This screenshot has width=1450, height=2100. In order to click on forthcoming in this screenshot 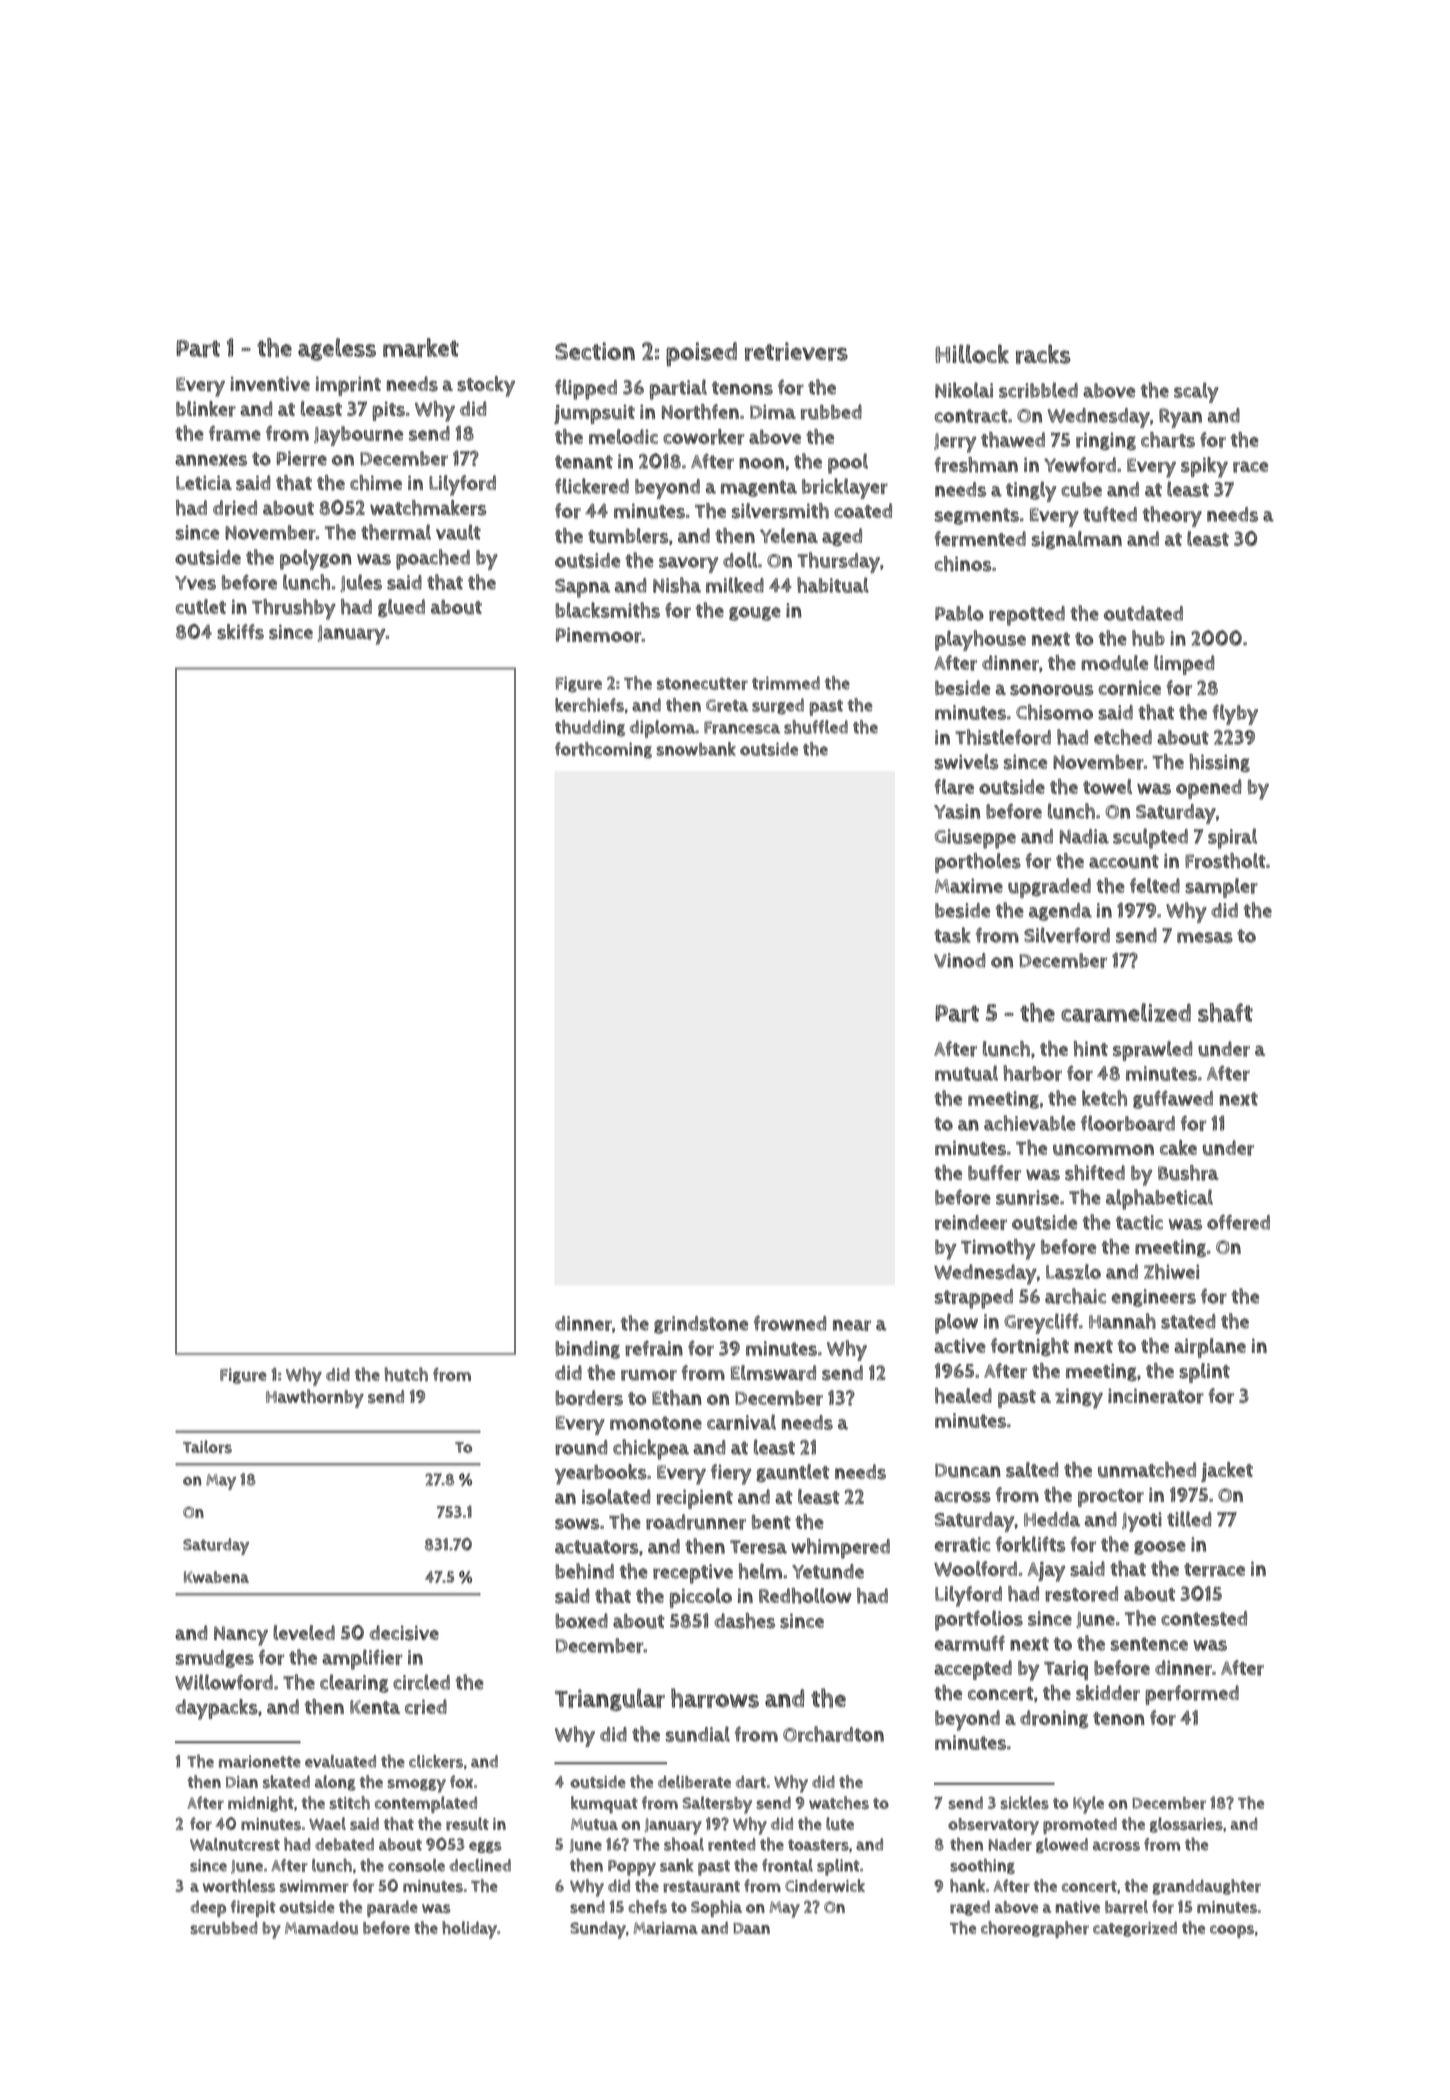, I will do `click(603, 750)`.
